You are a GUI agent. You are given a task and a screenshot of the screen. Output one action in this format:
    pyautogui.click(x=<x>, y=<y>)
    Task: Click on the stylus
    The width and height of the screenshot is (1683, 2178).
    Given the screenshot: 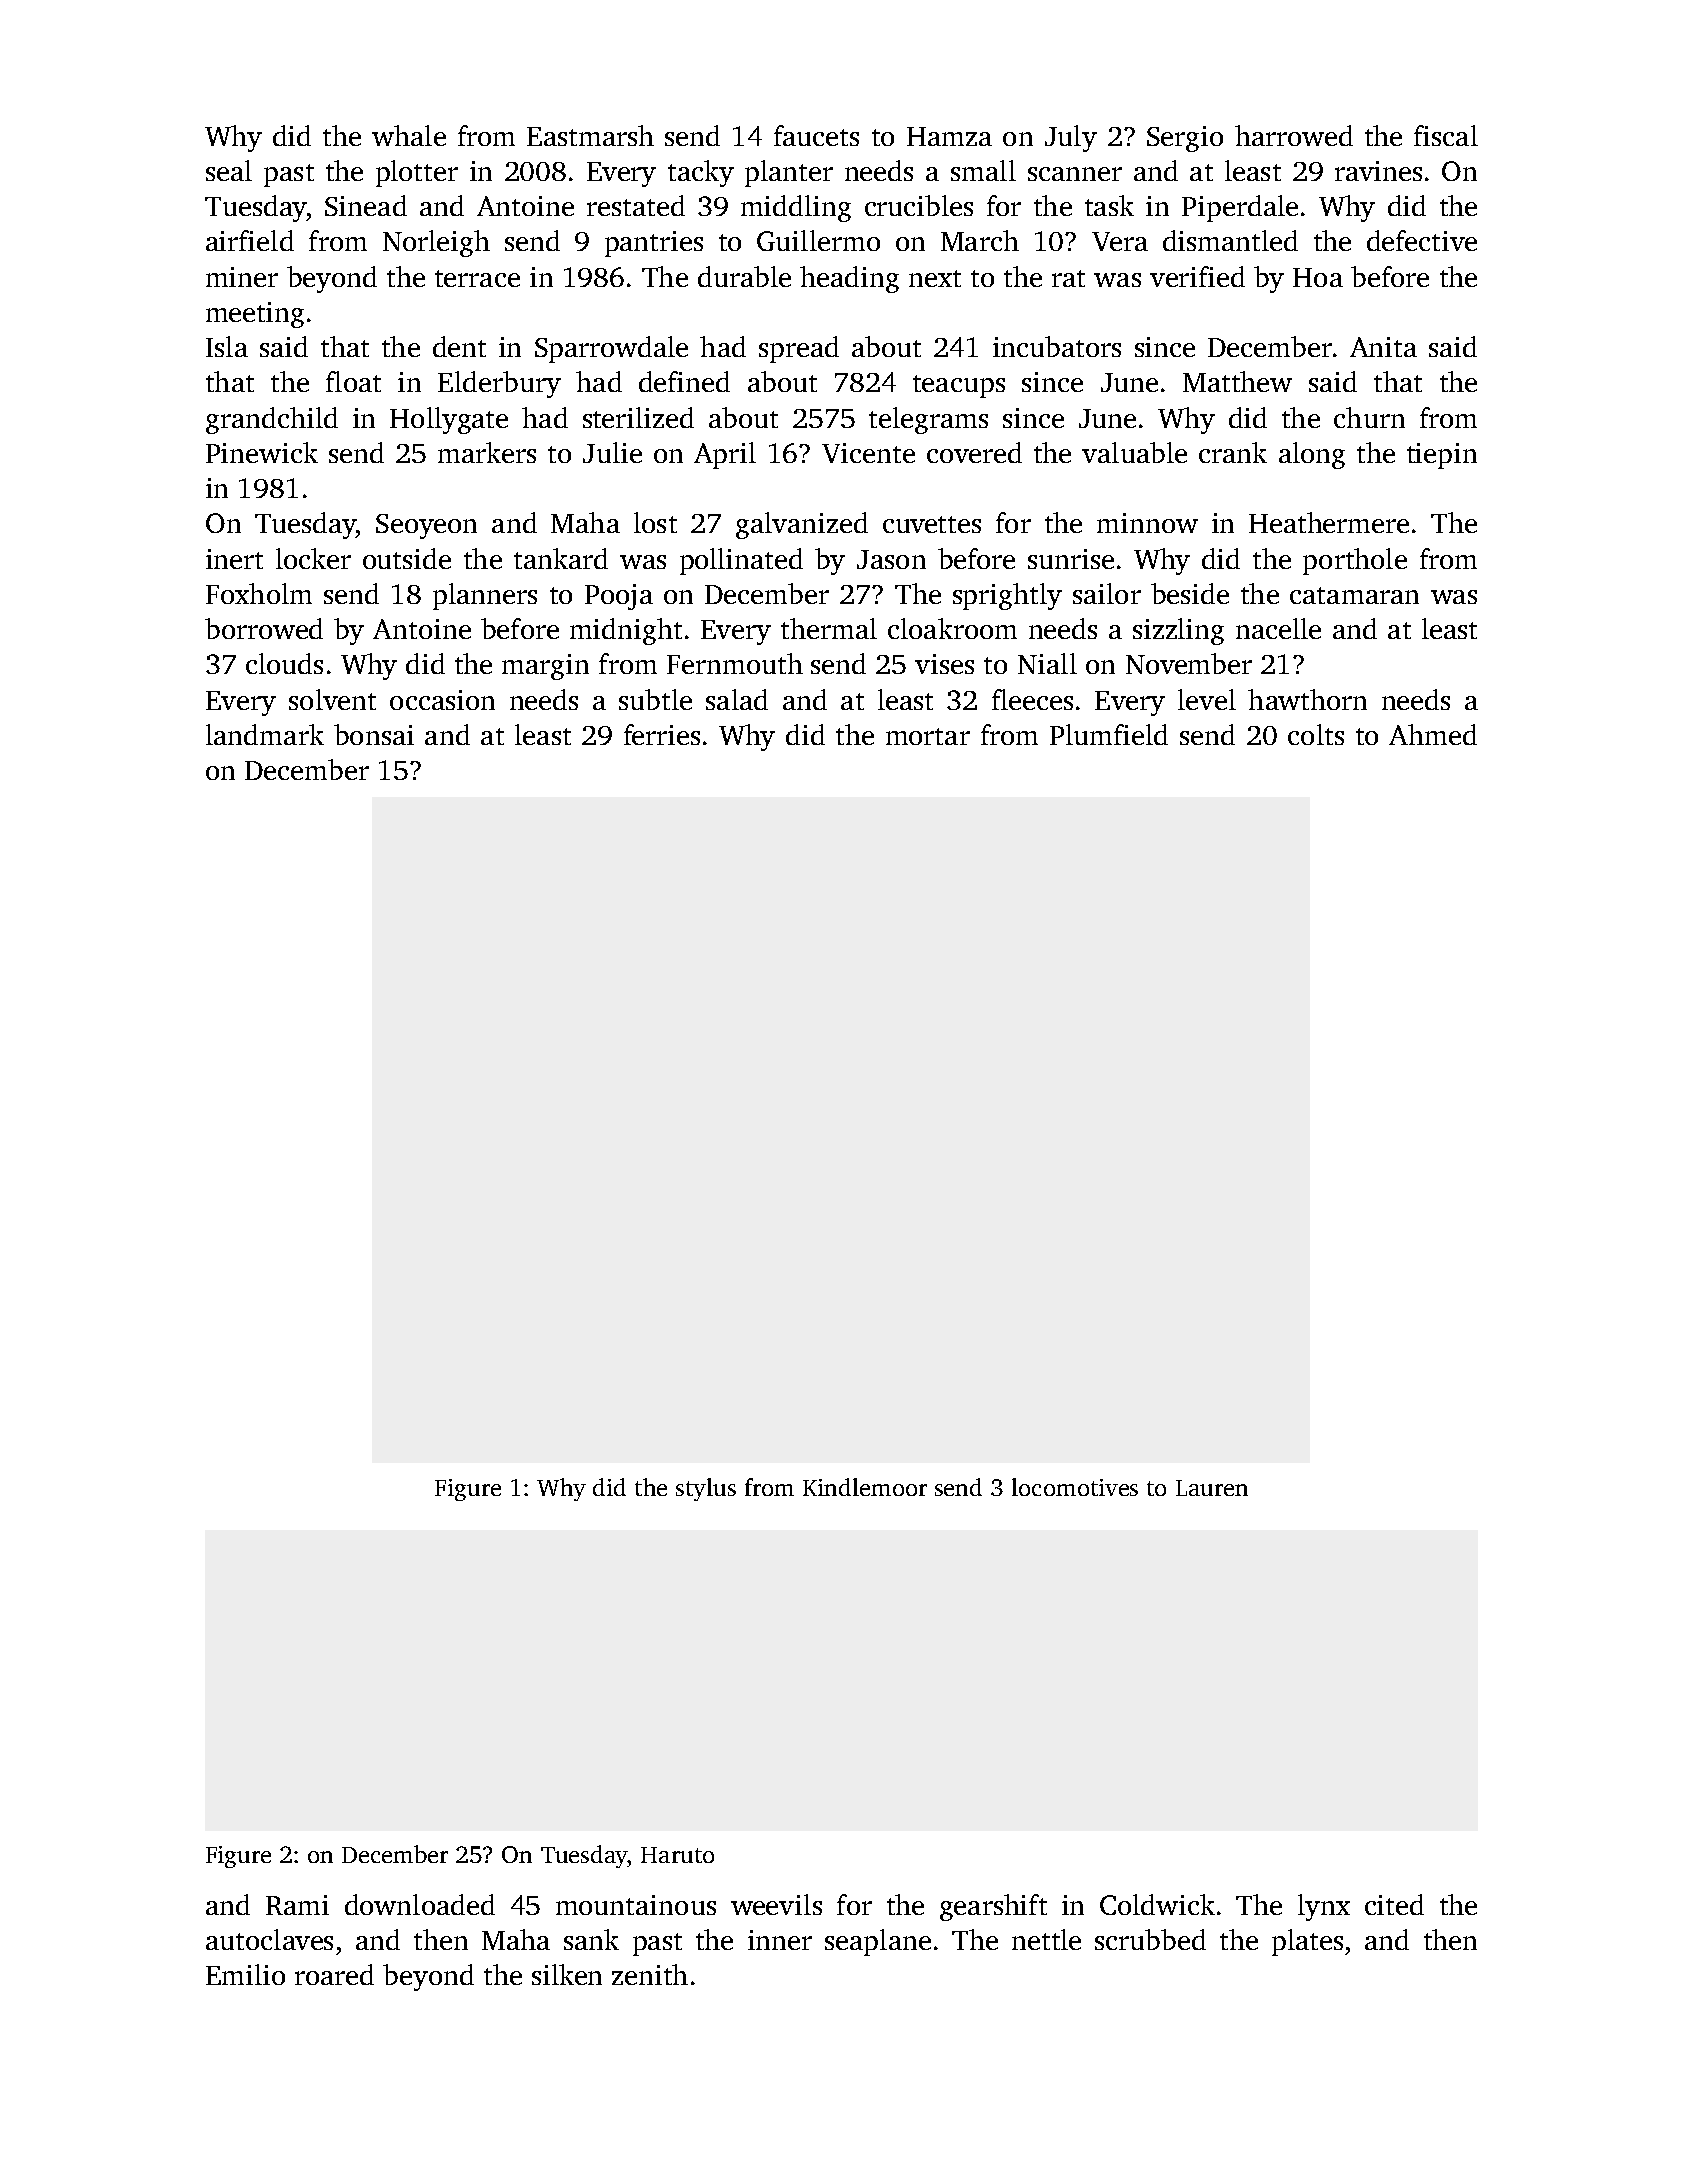 What is the action you would take?
    pyautogui.click(x=706, y=1489)
